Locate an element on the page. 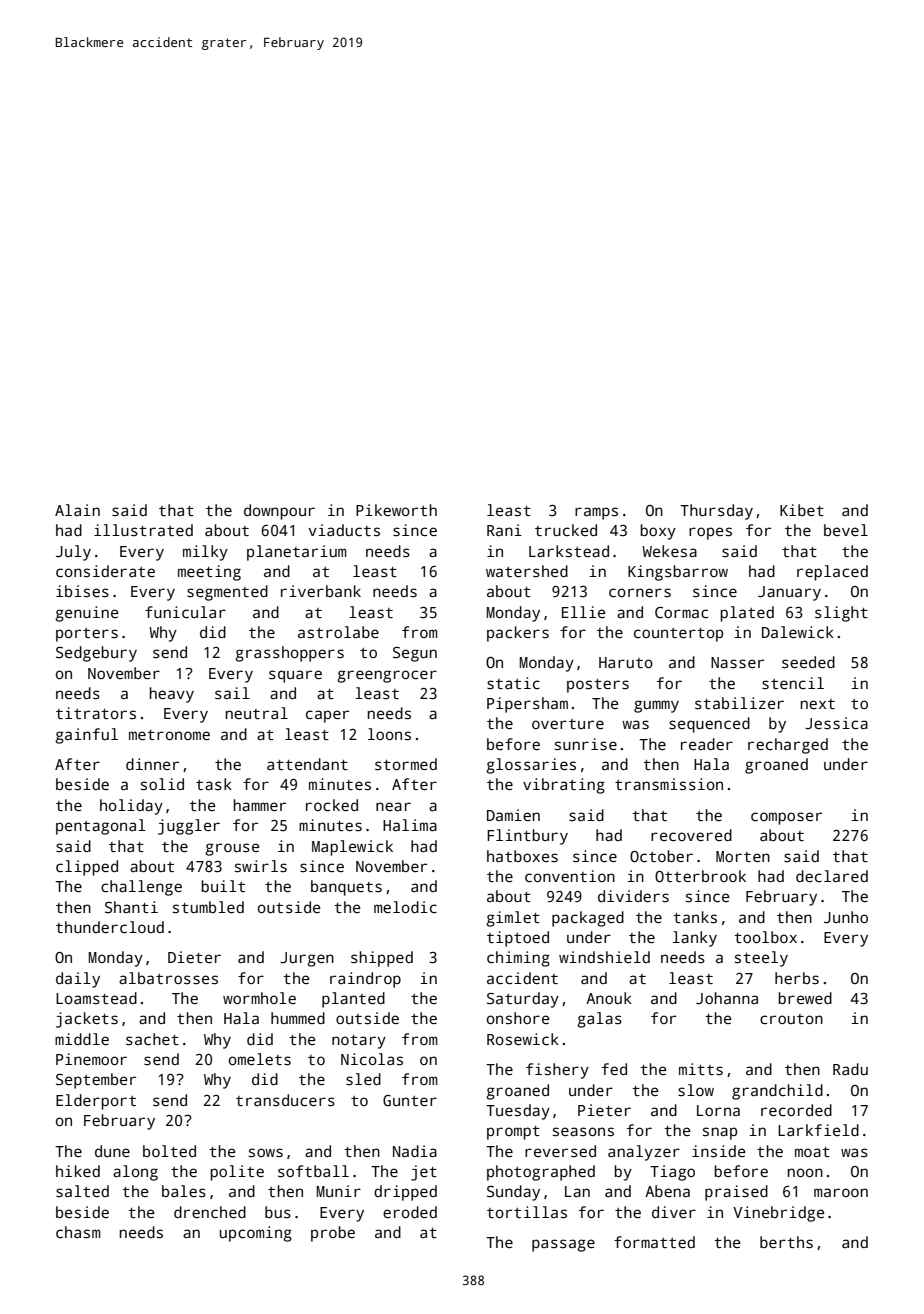 This document has width=924, height=1314. bevel is located at coordinates (846, 530).
